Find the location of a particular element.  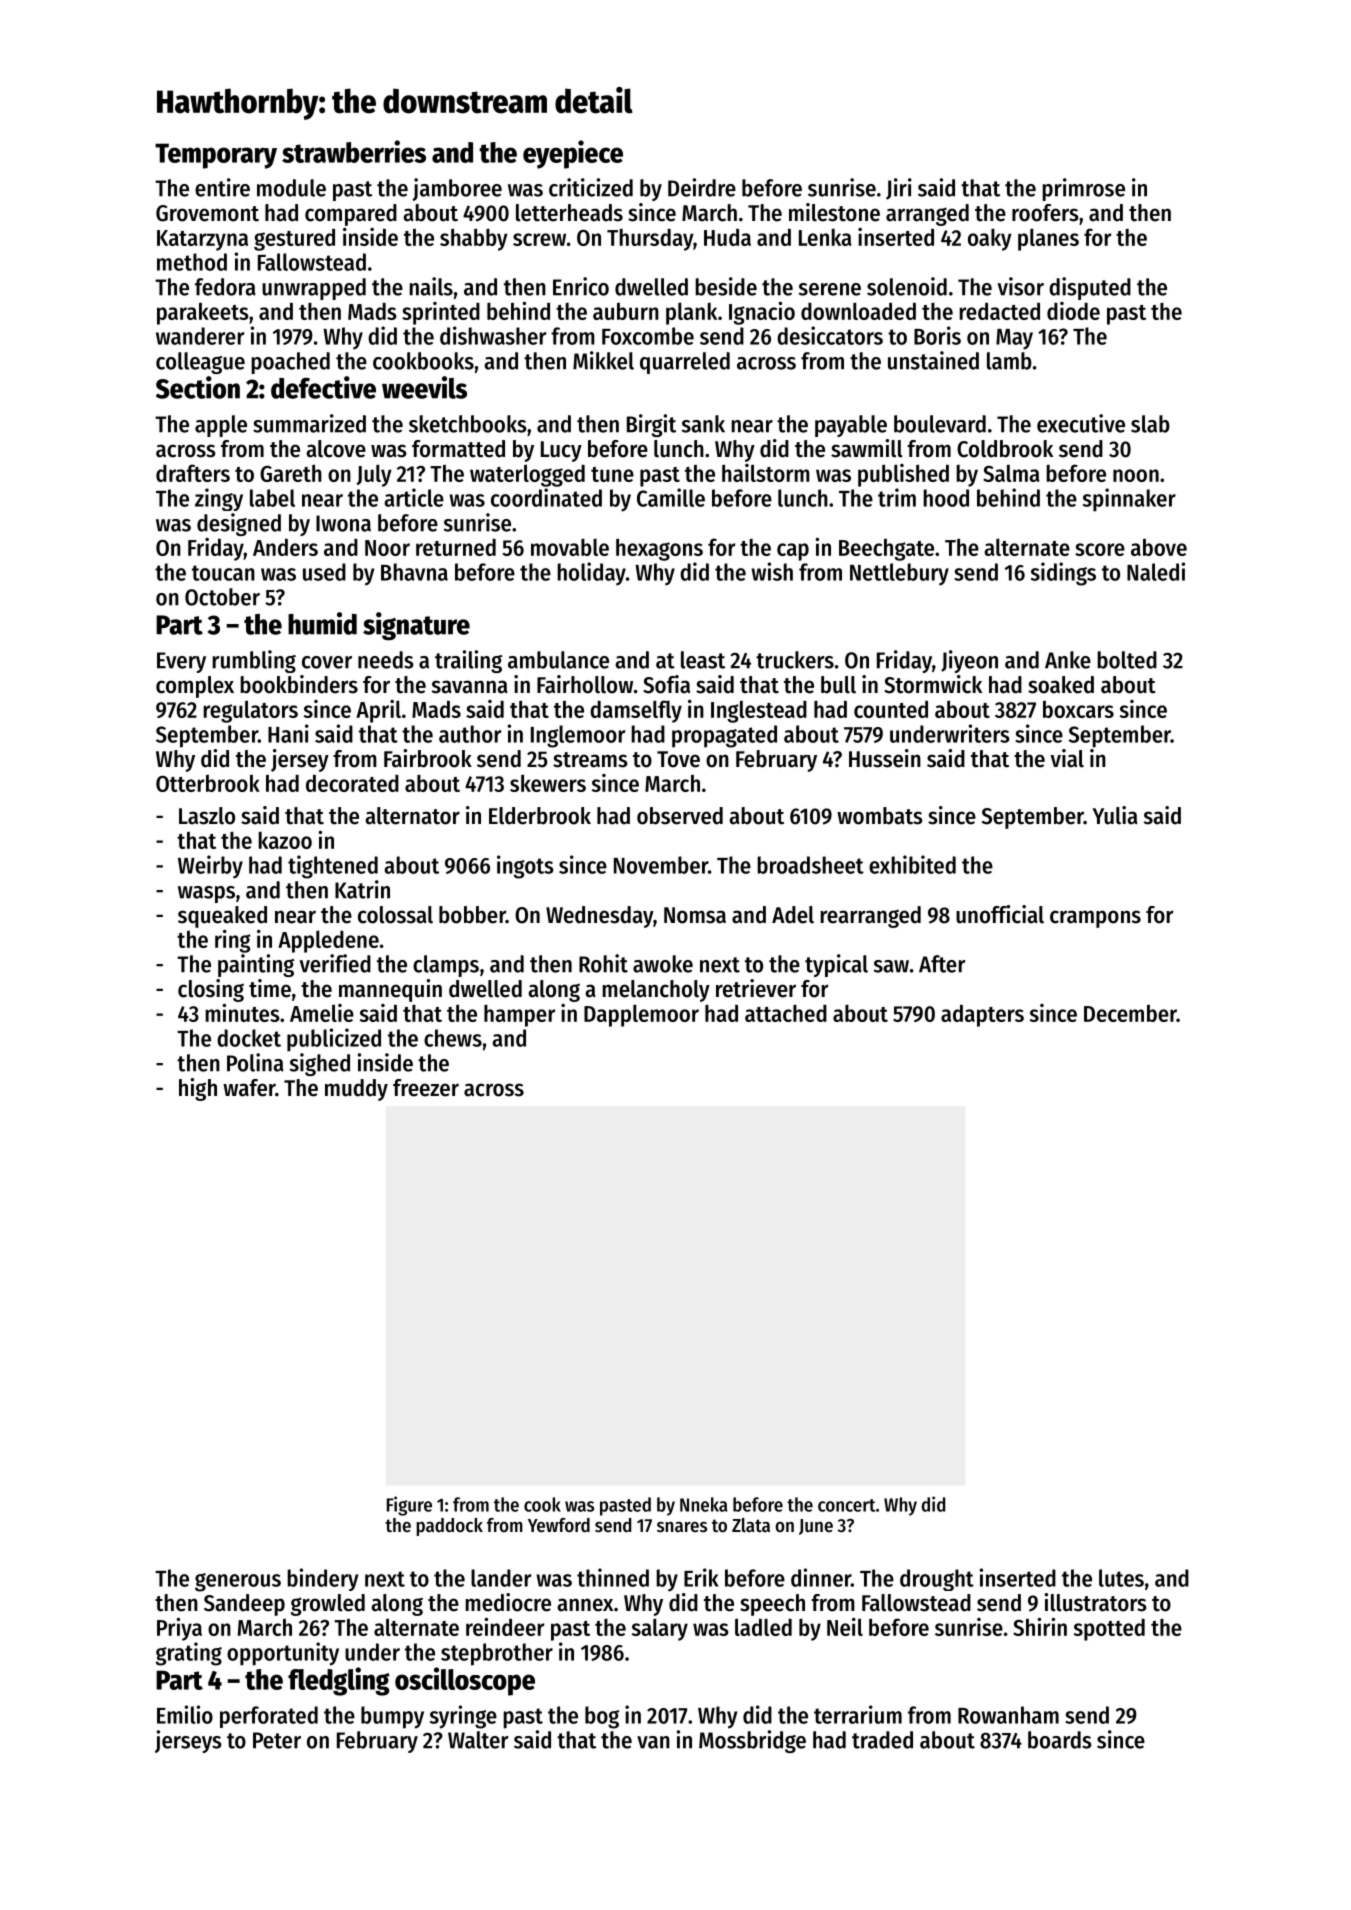

Tove is located at coordinates (678, 759).
